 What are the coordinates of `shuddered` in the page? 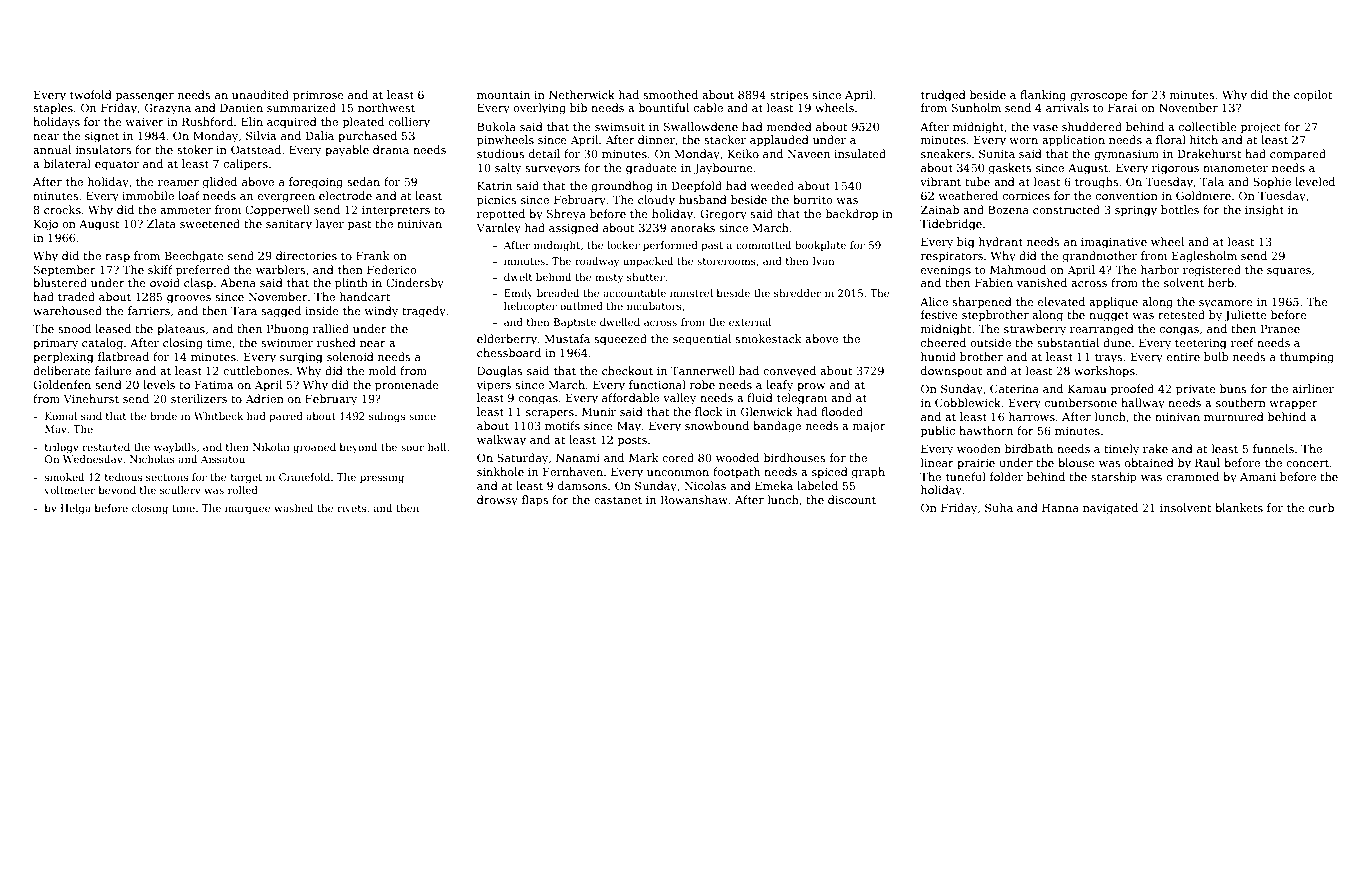 It's located at (1092, 126).
